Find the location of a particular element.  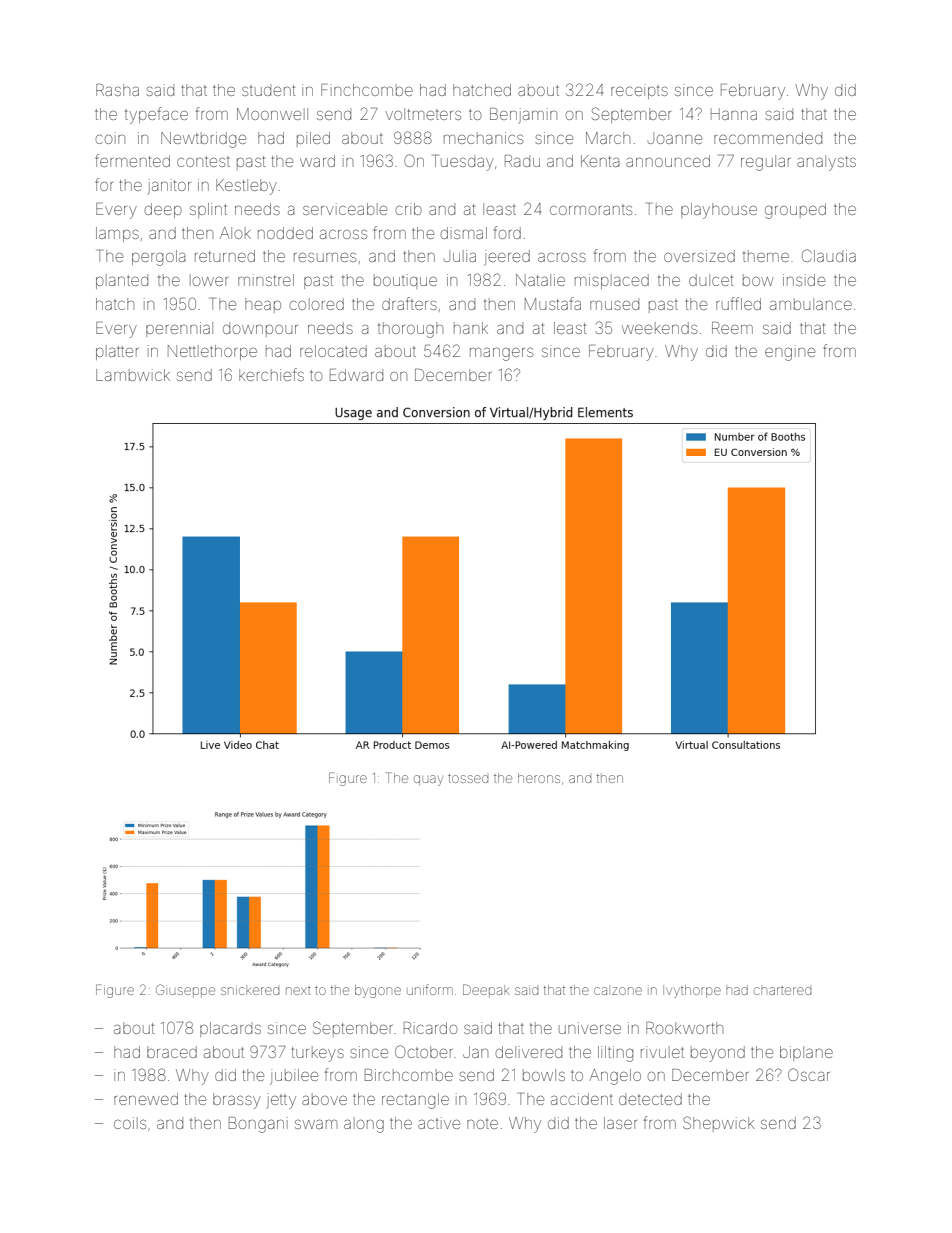

herons is located at coordinates (539, 778).
